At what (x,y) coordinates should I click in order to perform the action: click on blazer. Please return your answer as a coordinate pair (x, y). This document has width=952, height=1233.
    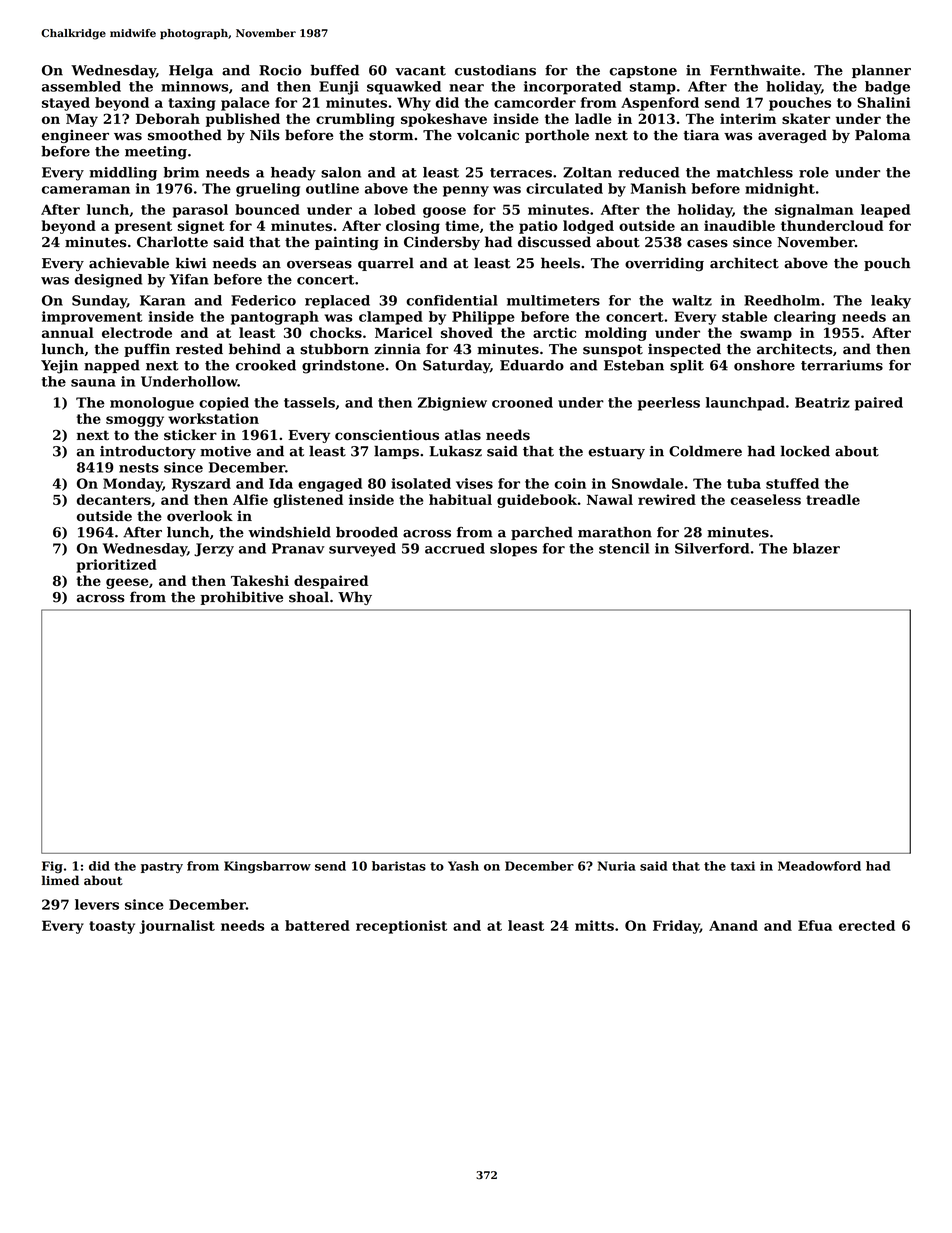
    Looking at the image, I should click on (816, 548).
